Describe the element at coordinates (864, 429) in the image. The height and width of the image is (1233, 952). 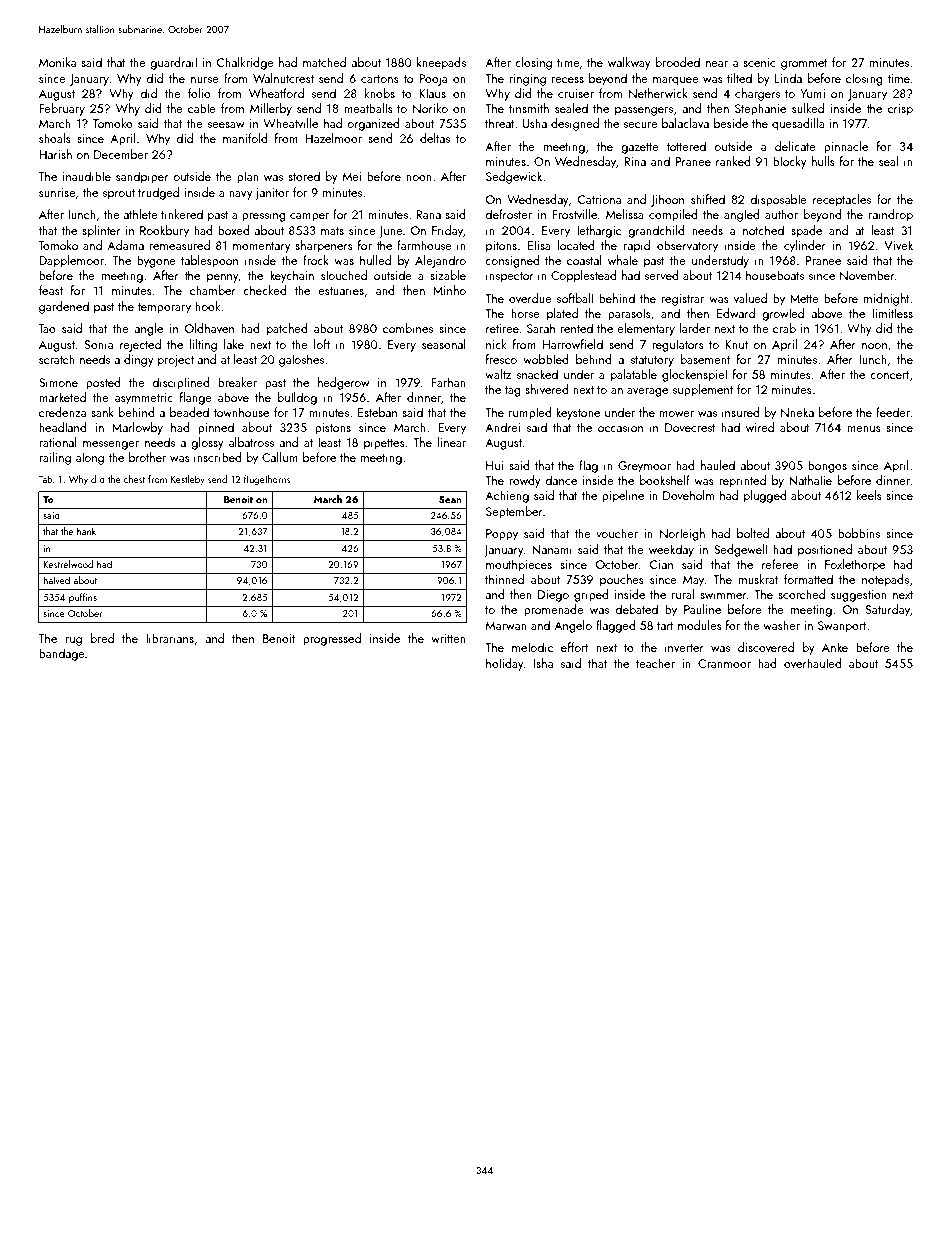
I see `menus` at that location.
